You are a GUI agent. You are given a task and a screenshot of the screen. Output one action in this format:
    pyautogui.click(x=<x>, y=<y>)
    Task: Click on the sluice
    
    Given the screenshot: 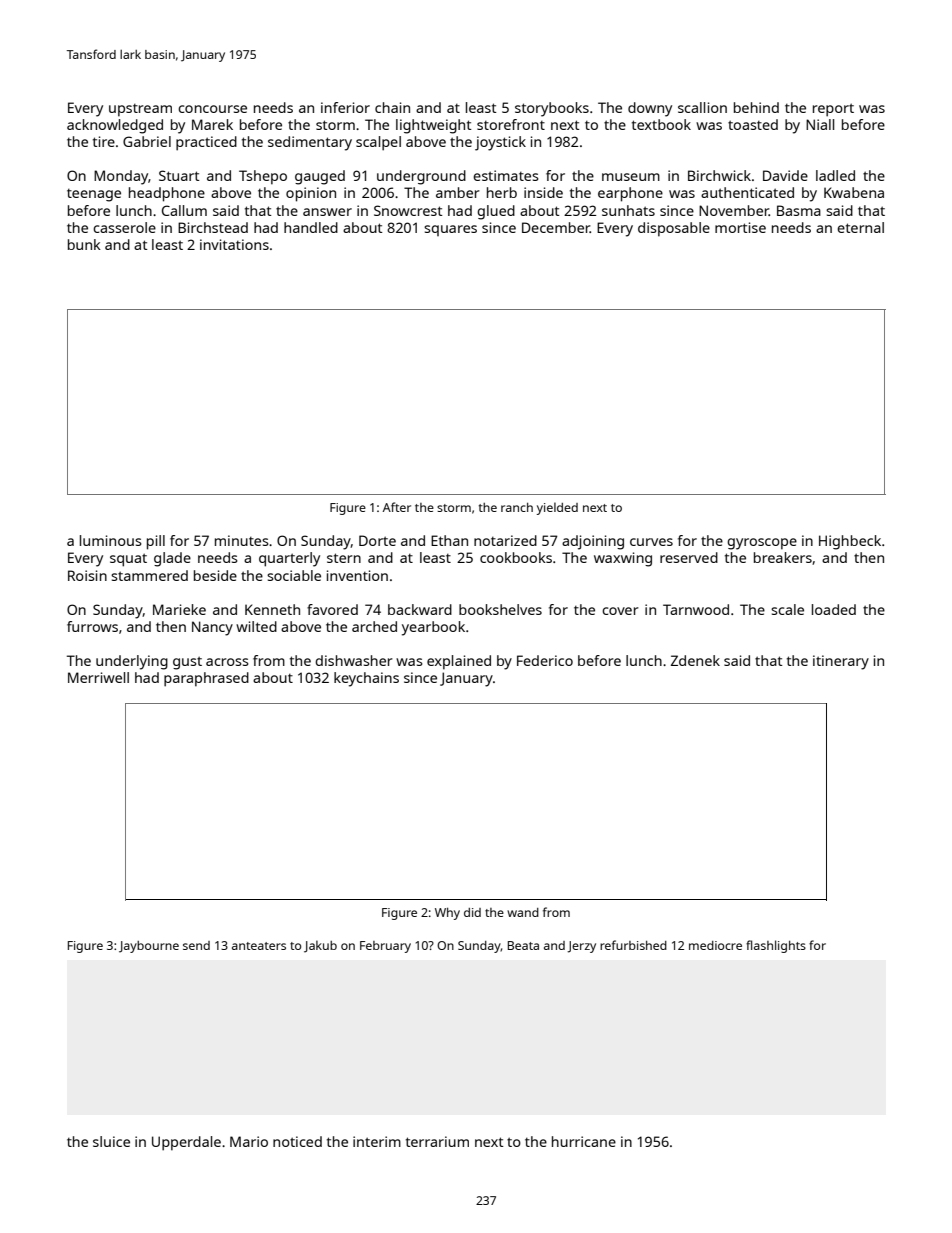 What is the action you would take?
    pyautogui.click(x=111, y=1141)
